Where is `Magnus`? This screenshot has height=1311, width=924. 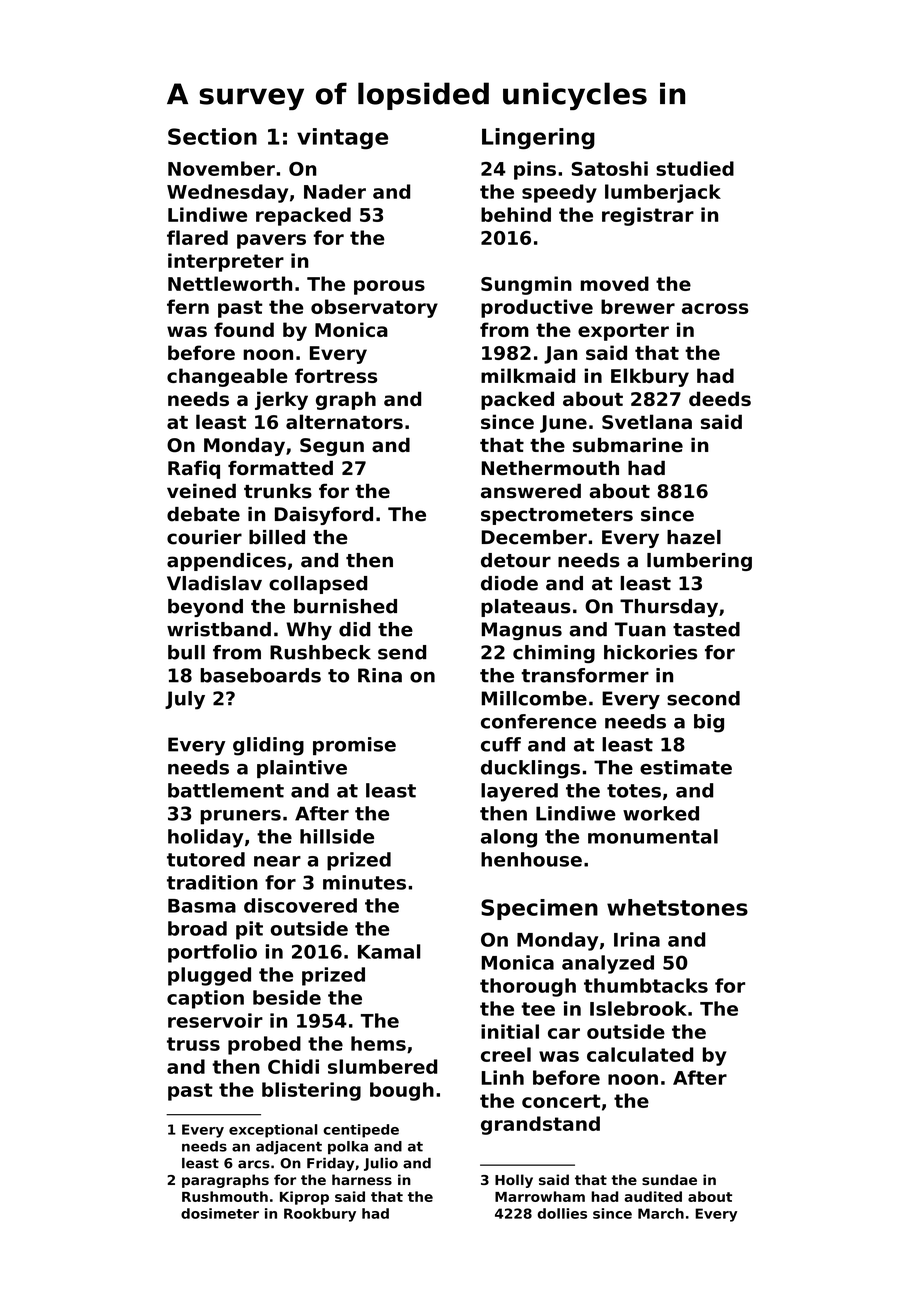
Magnus is located at coordinates (522, 631).
